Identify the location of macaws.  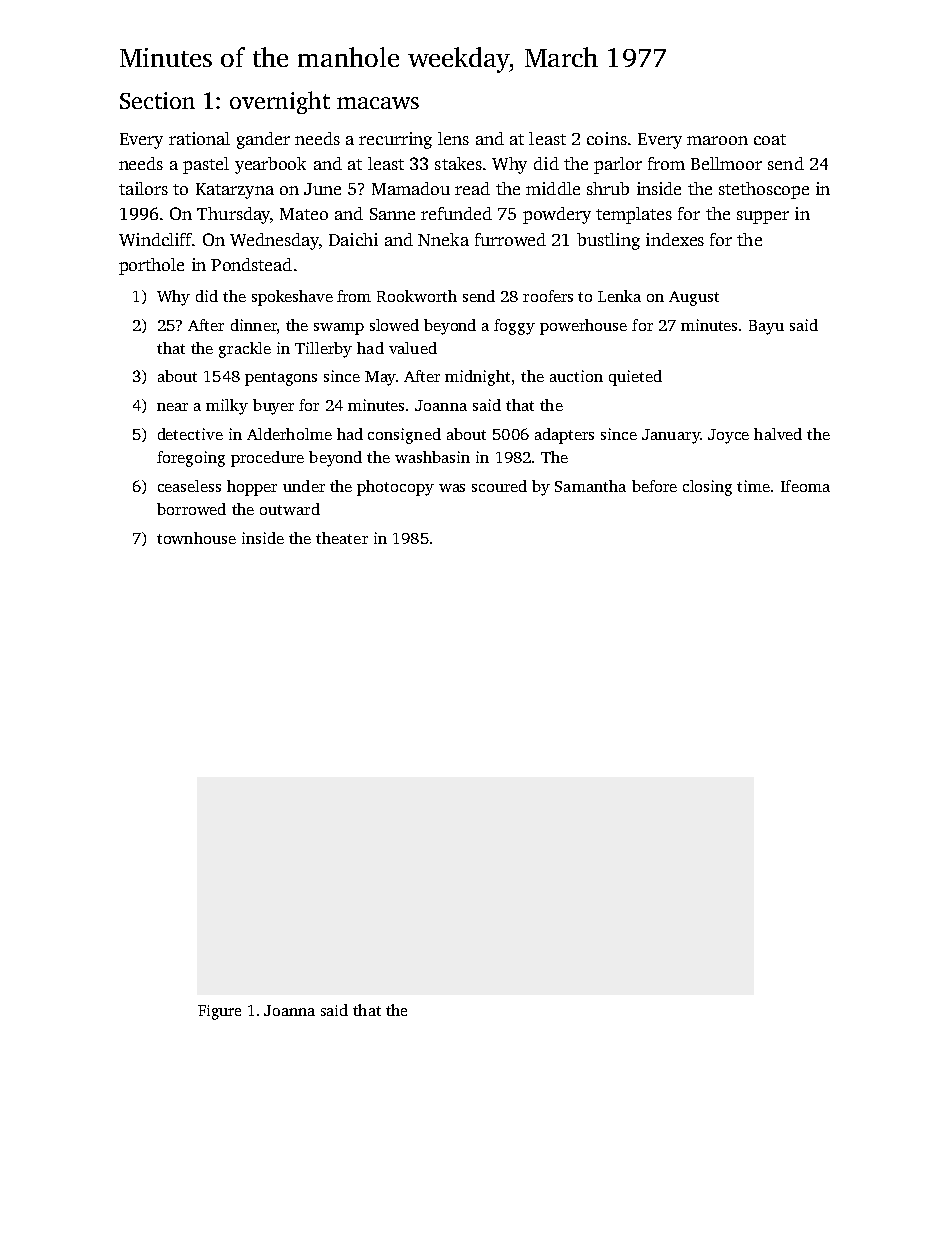
(378, 103).
